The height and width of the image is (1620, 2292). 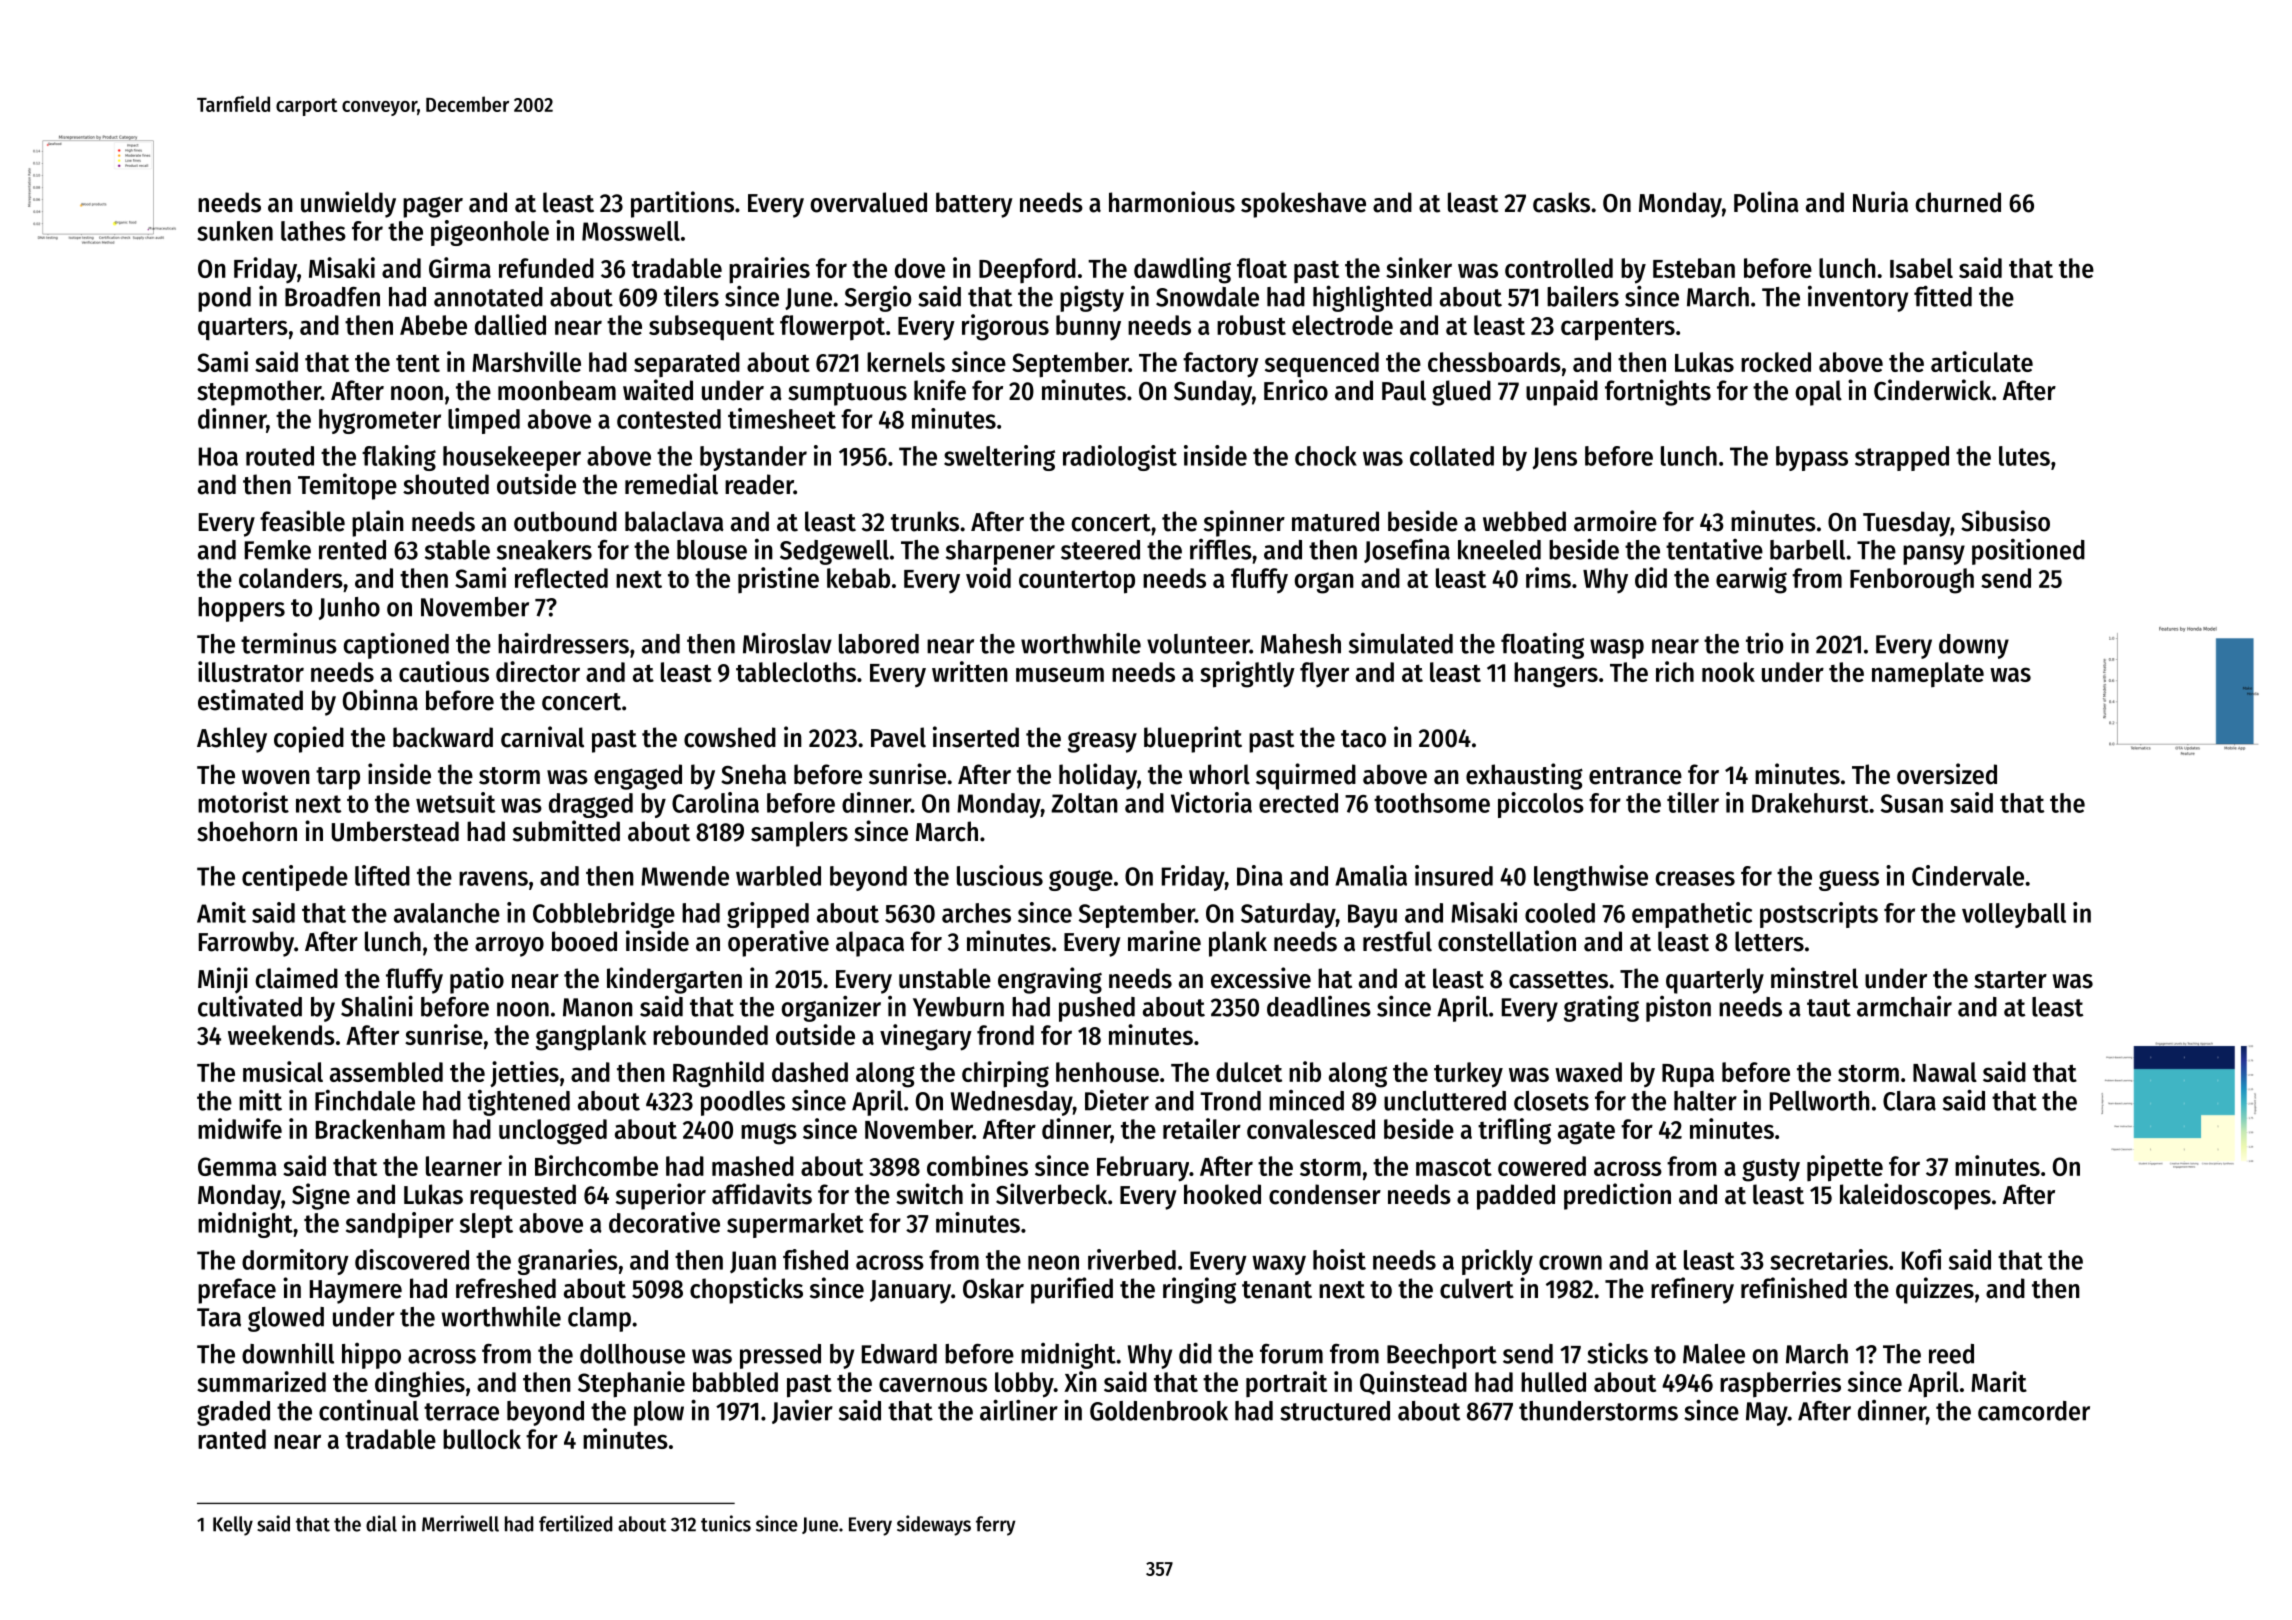 What do you see at coordinates (460, 1523) in the image?
I see `Merriwell` at bounding box center [460, 1523].
